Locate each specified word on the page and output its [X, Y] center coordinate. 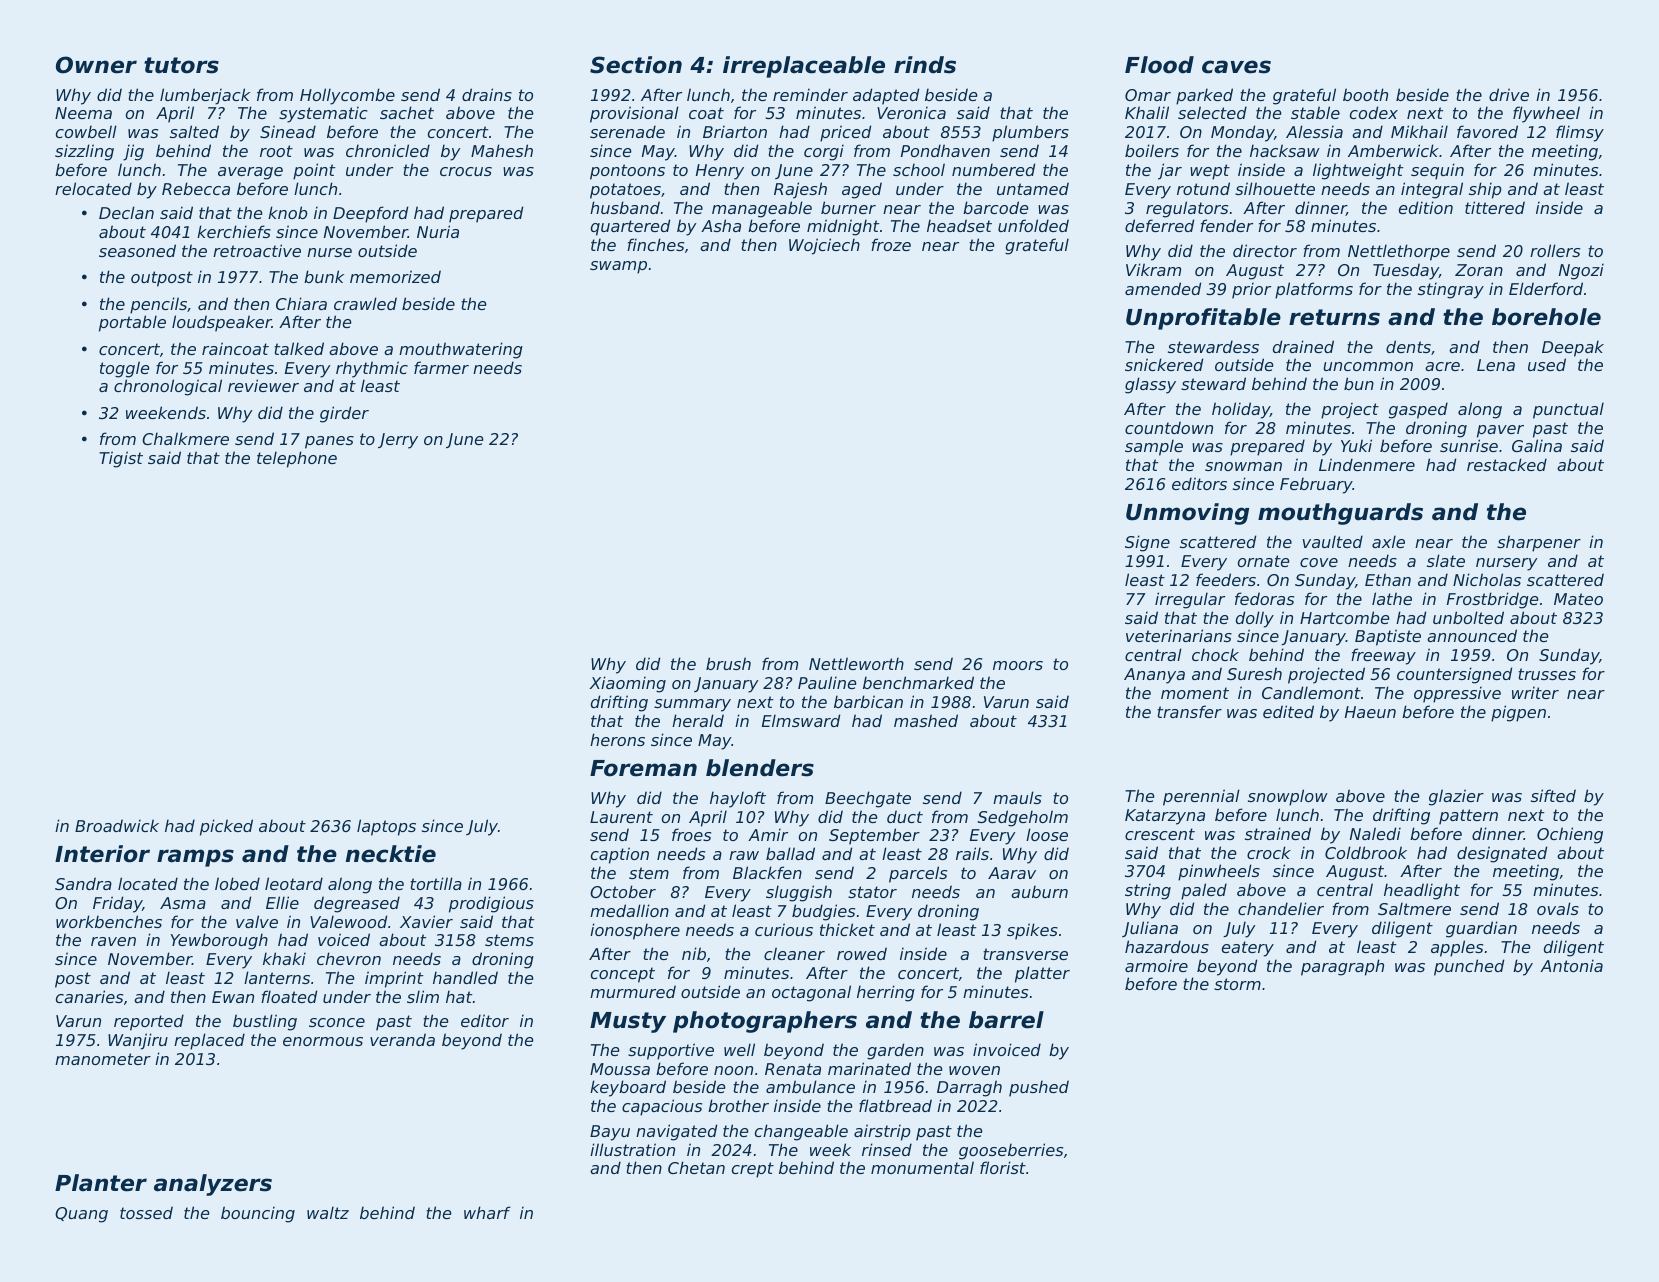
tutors [181, 65]
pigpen [1518, 713]
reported [149, 1022]
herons [617, 739]
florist [1003, 1167]
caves [1236, 67]
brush [728, 663]
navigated [676, 1132]
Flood [1159, 65]
